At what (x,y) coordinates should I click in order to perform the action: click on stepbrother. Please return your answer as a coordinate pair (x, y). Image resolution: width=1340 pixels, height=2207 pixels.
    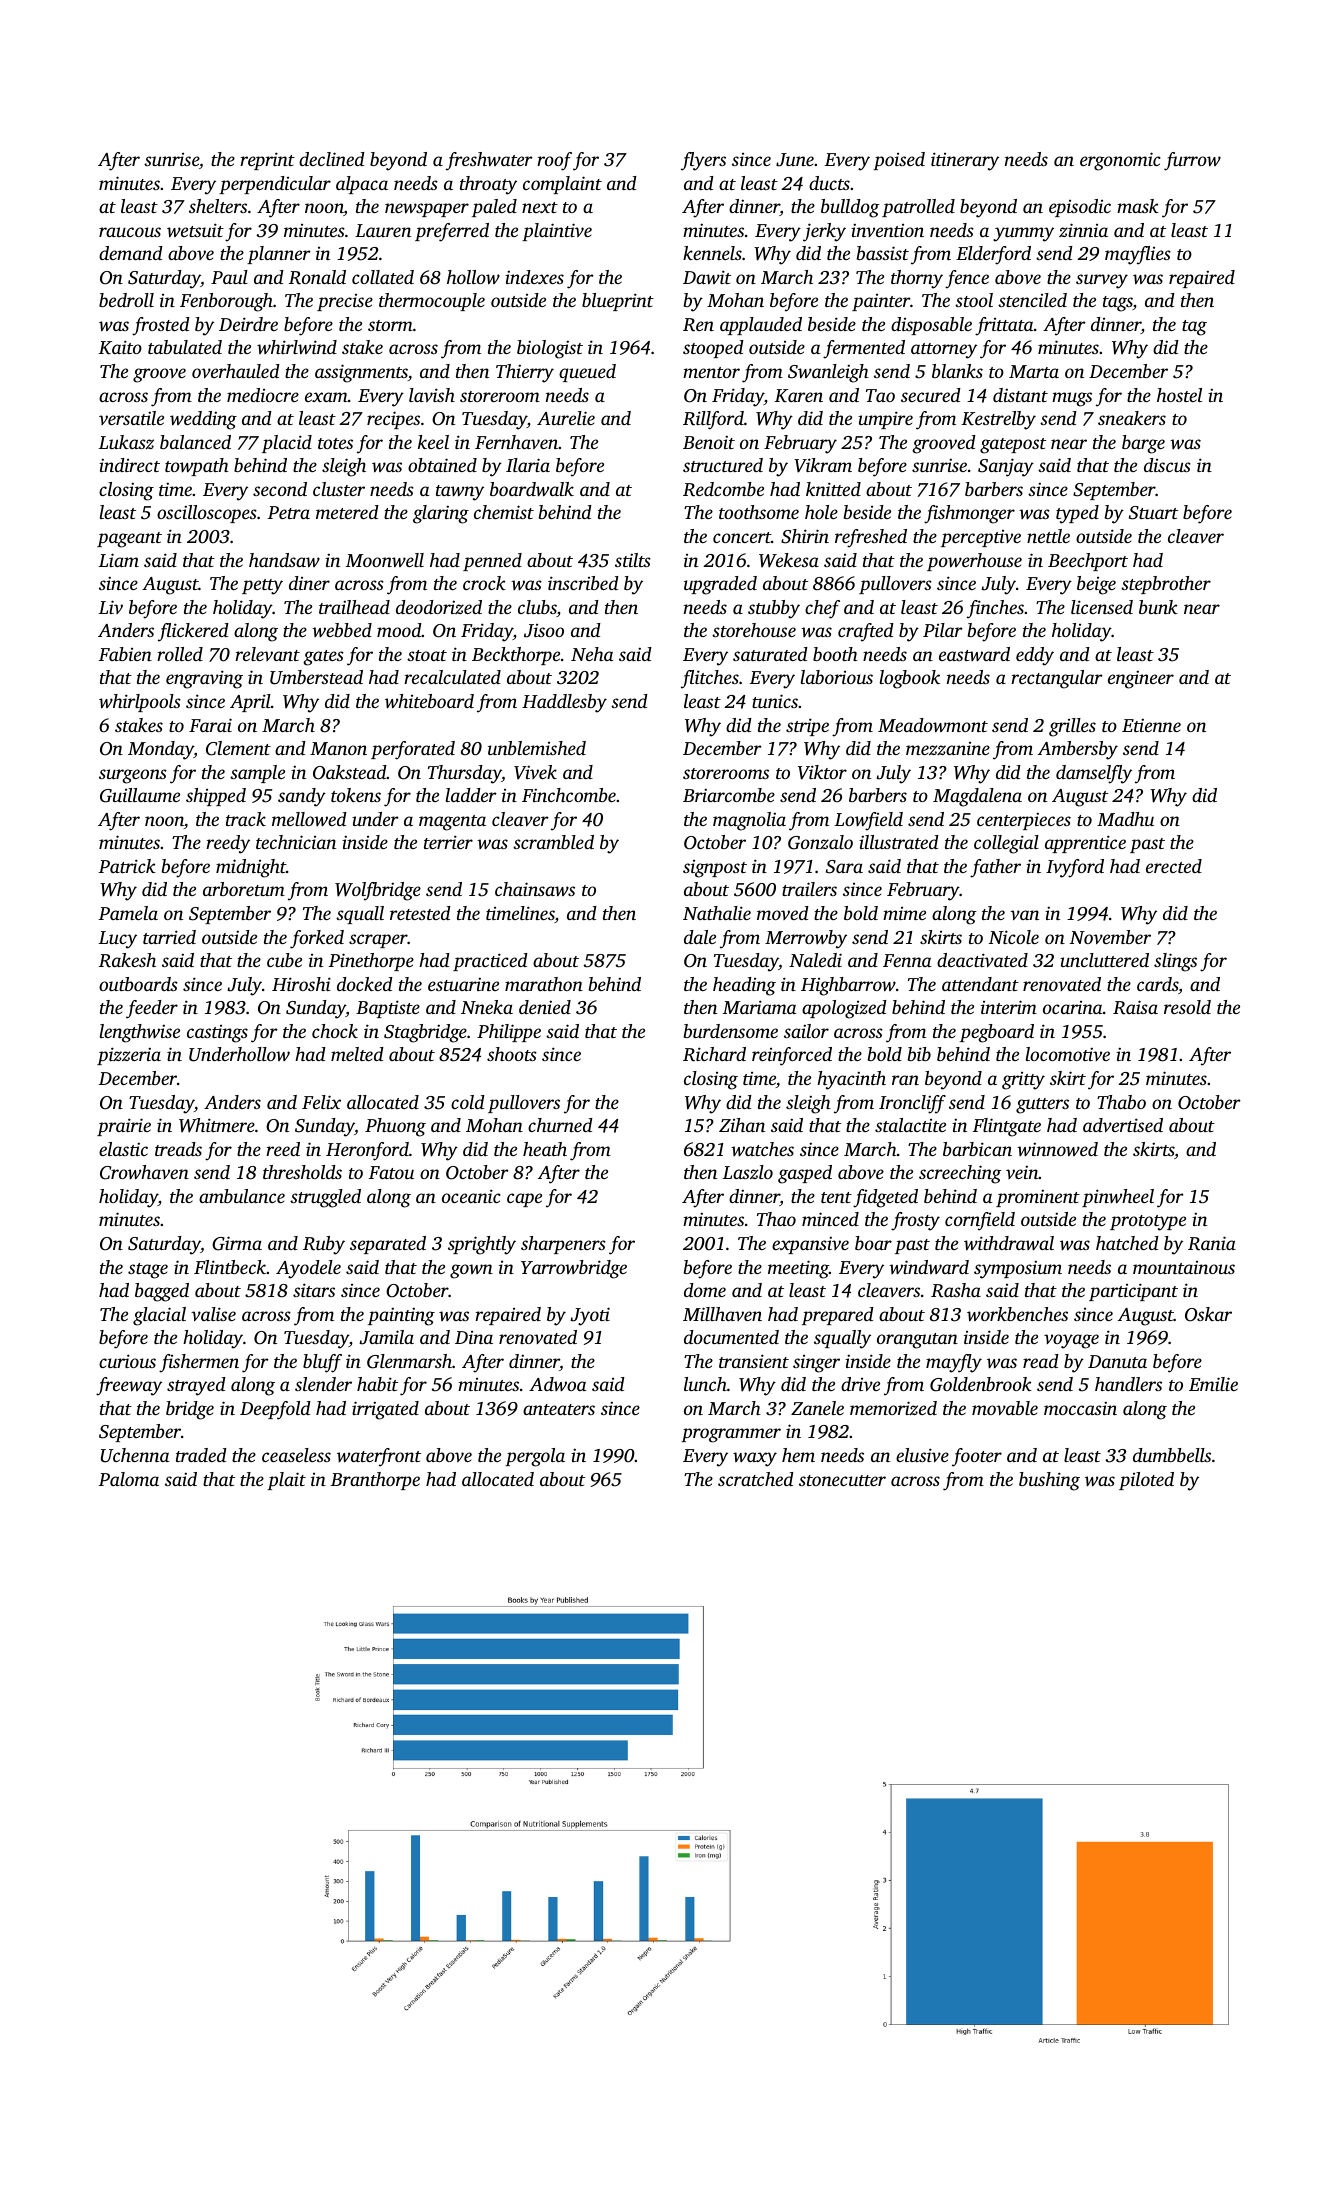
    Looking at the image, I should click on (1166, 585).
